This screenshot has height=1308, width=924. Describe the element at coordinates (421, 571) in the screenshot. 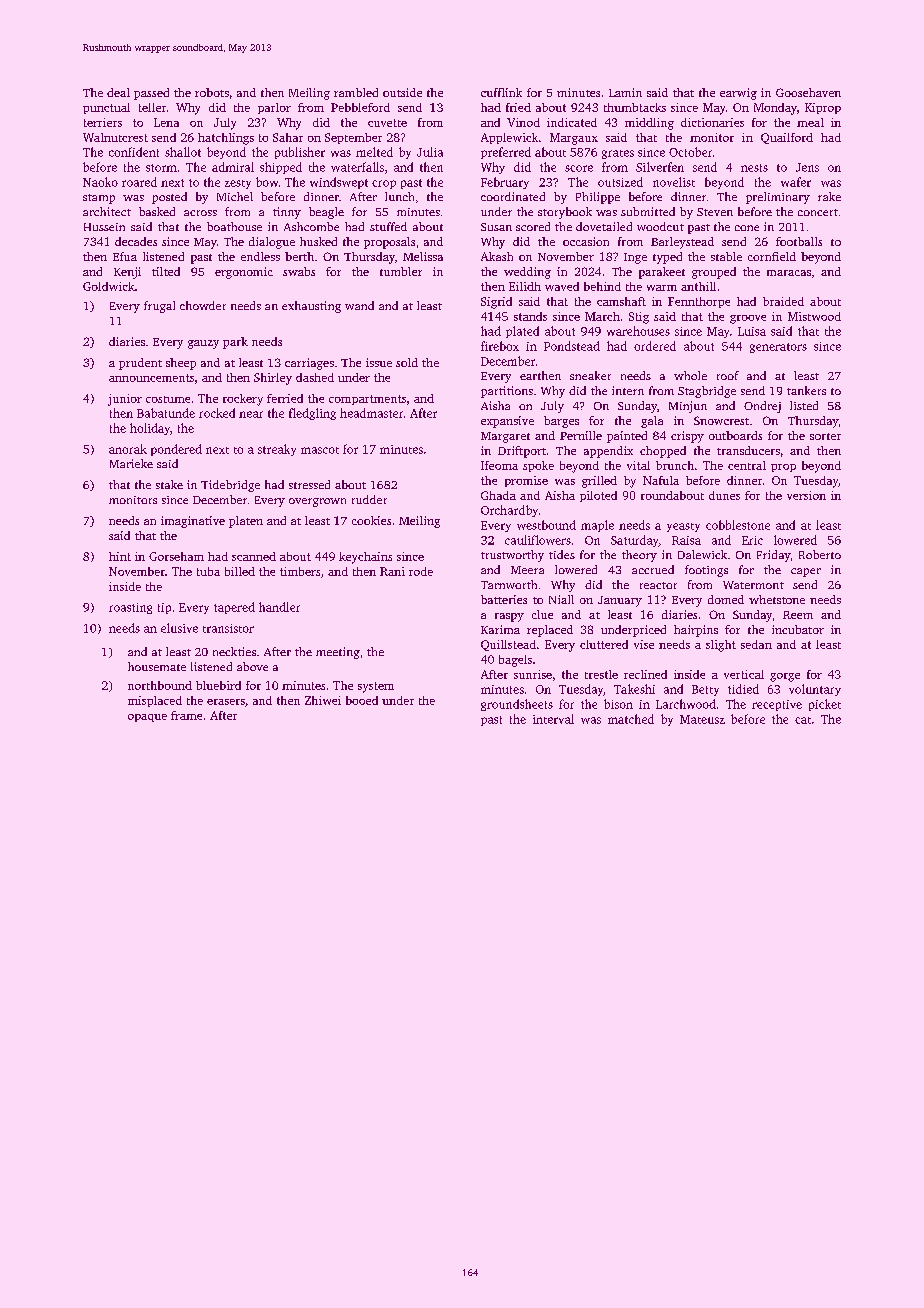

I see `rode` at that location.
